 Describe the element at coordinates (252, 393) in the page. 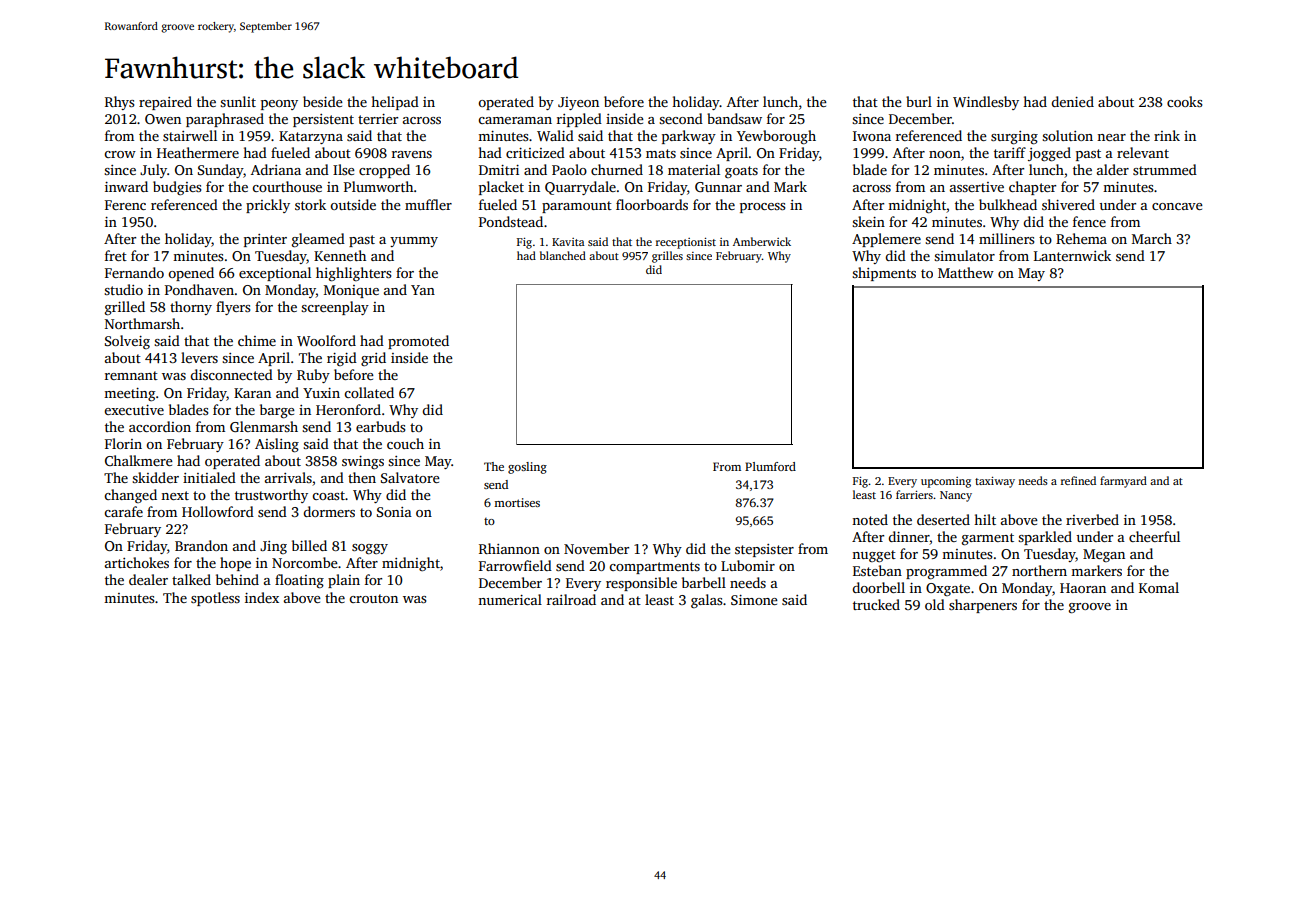

I see `Karan` at that location.
